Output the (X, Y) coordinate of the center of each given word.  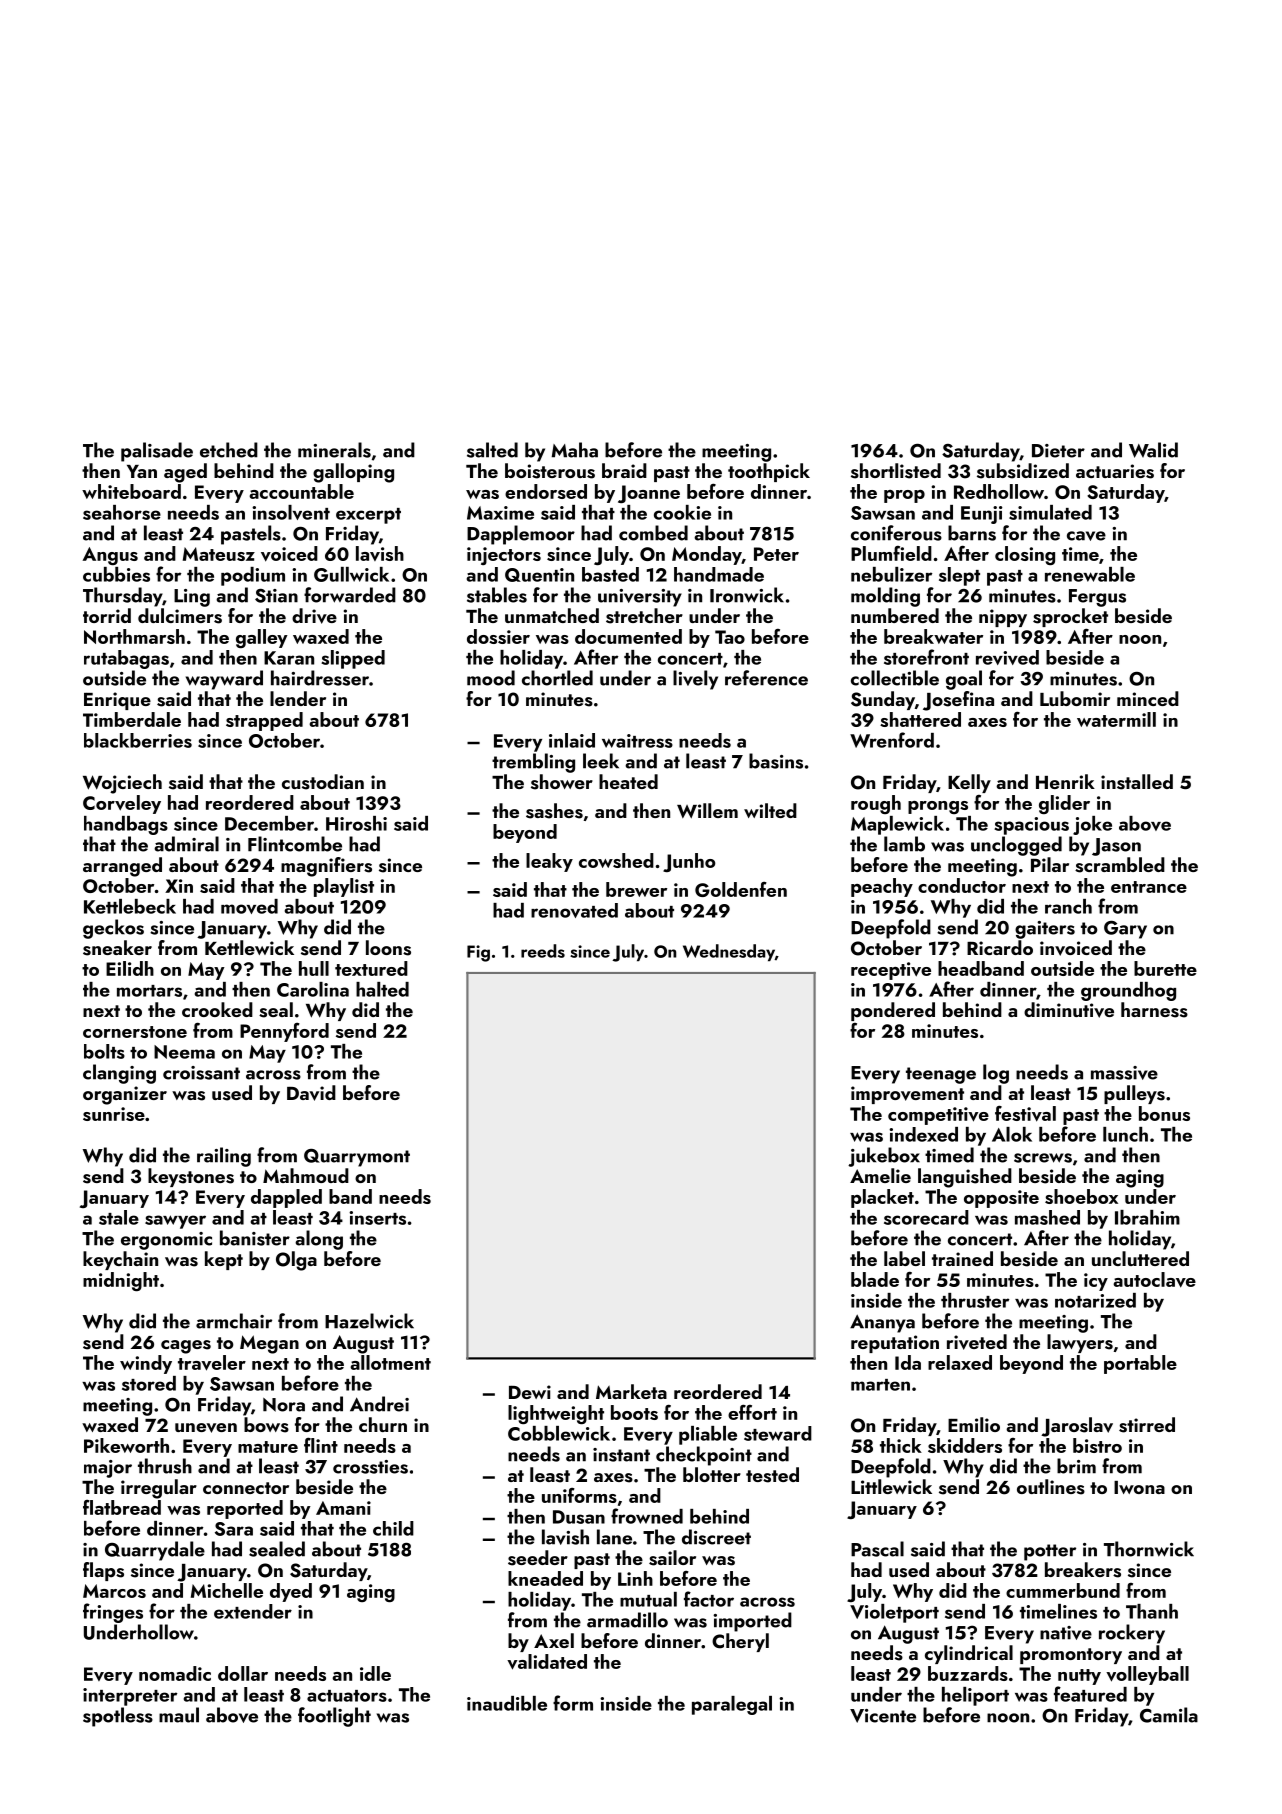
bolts (104, 1051)
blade (875, 1279)
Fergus (1097, 598)
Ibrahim (1147, 1217)
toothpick (769, 472)
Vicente (883, 1716)
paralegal (732, 1705)
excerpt (368, 516)
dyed (291, 1592)
